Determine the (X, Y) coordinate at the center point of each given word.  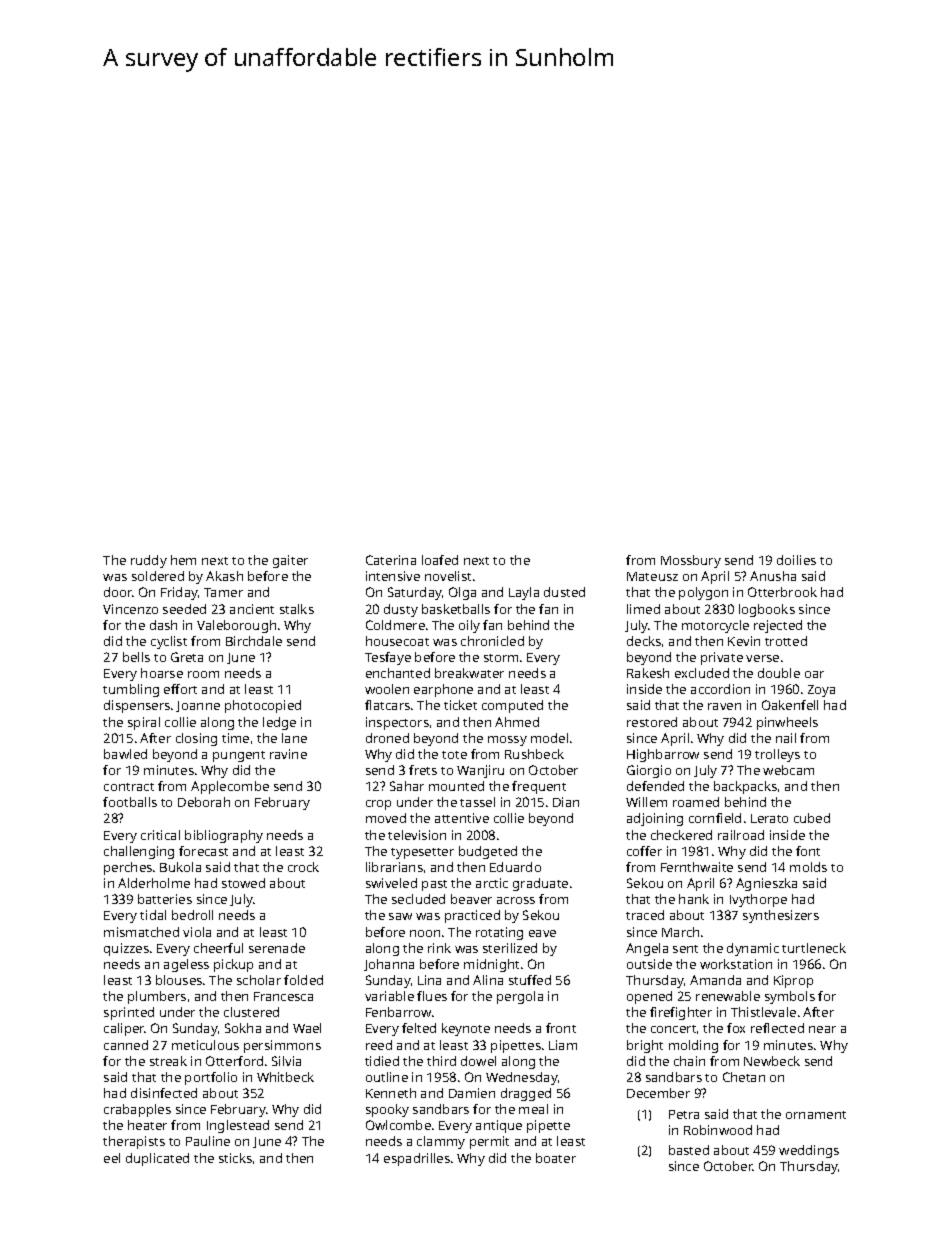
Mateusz (652, 576)
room (203, 674)
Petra (684, 1114)
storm (501, 658)
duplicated (157, 1159)
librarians (394, 867)
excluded (702, 673)
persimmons (282, 1046)
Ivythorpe (758, 900)
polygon (703, 593)
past (434, 885)
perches (128, 868)
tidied (382, 1061)
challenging (139, 852)
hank (694, 899)
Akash (224, 576)
